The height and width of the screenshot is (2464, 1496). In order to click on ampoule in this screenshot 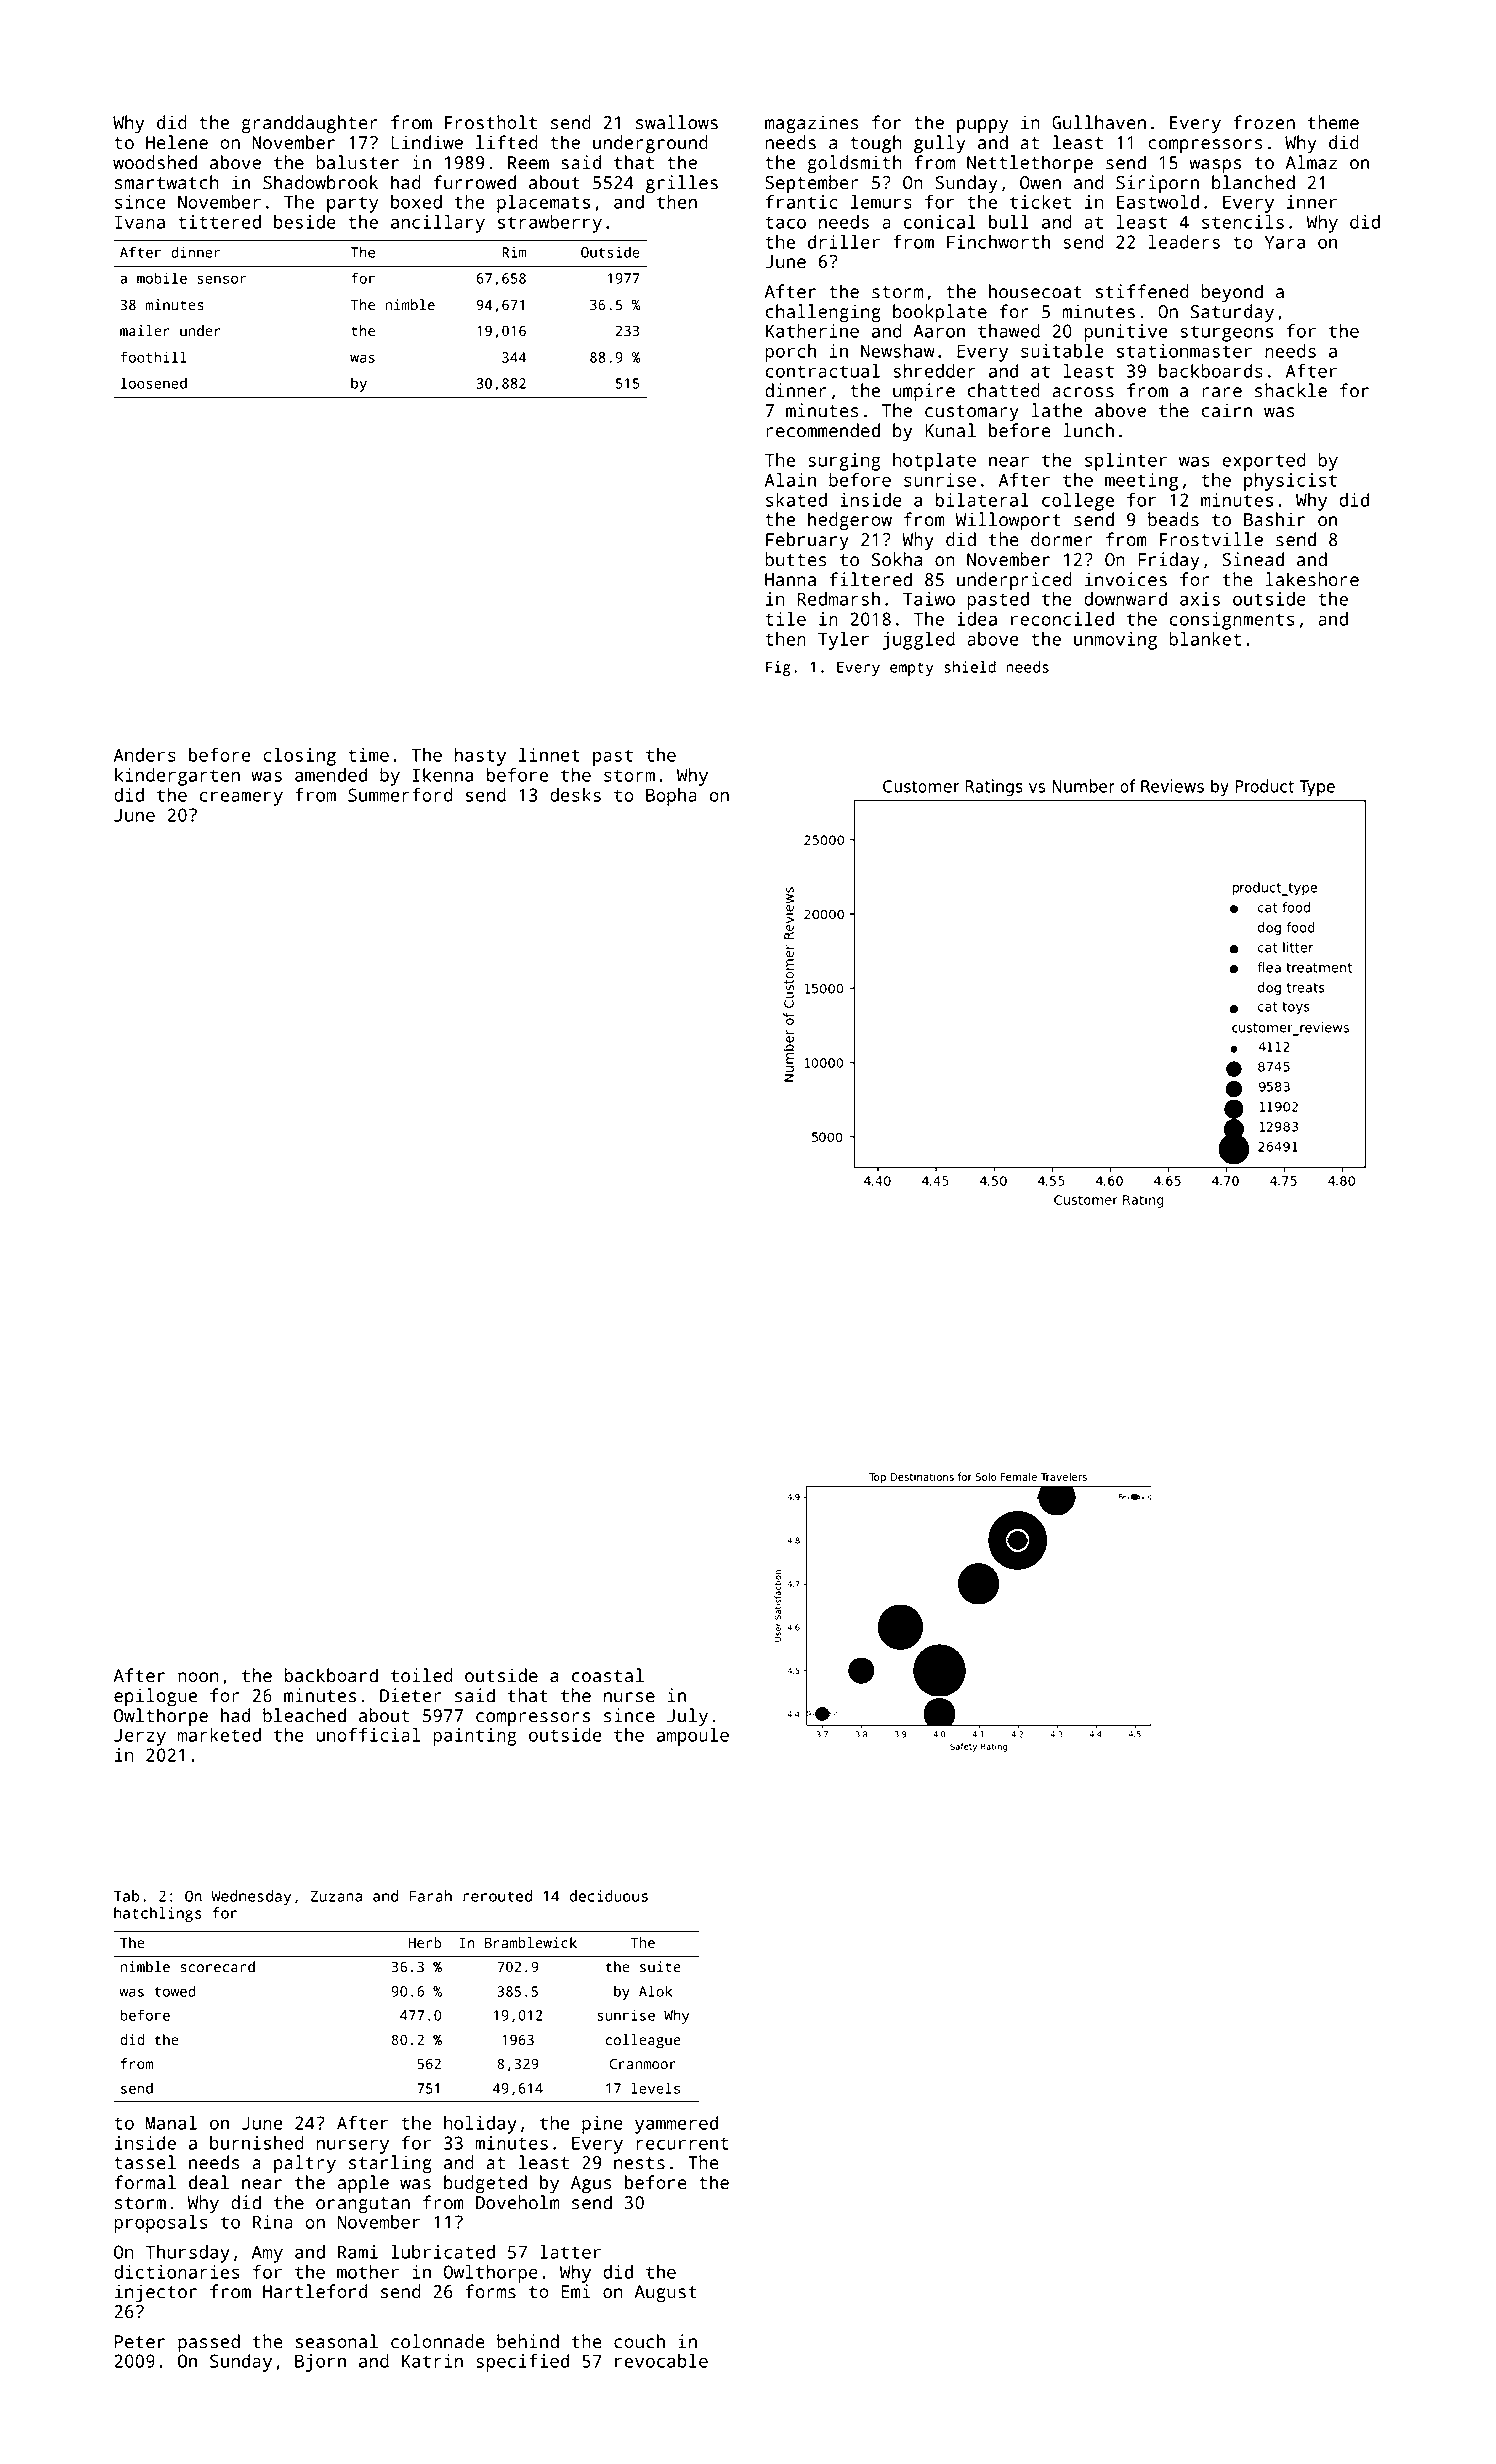, I will do `click(693, 1737)`.
